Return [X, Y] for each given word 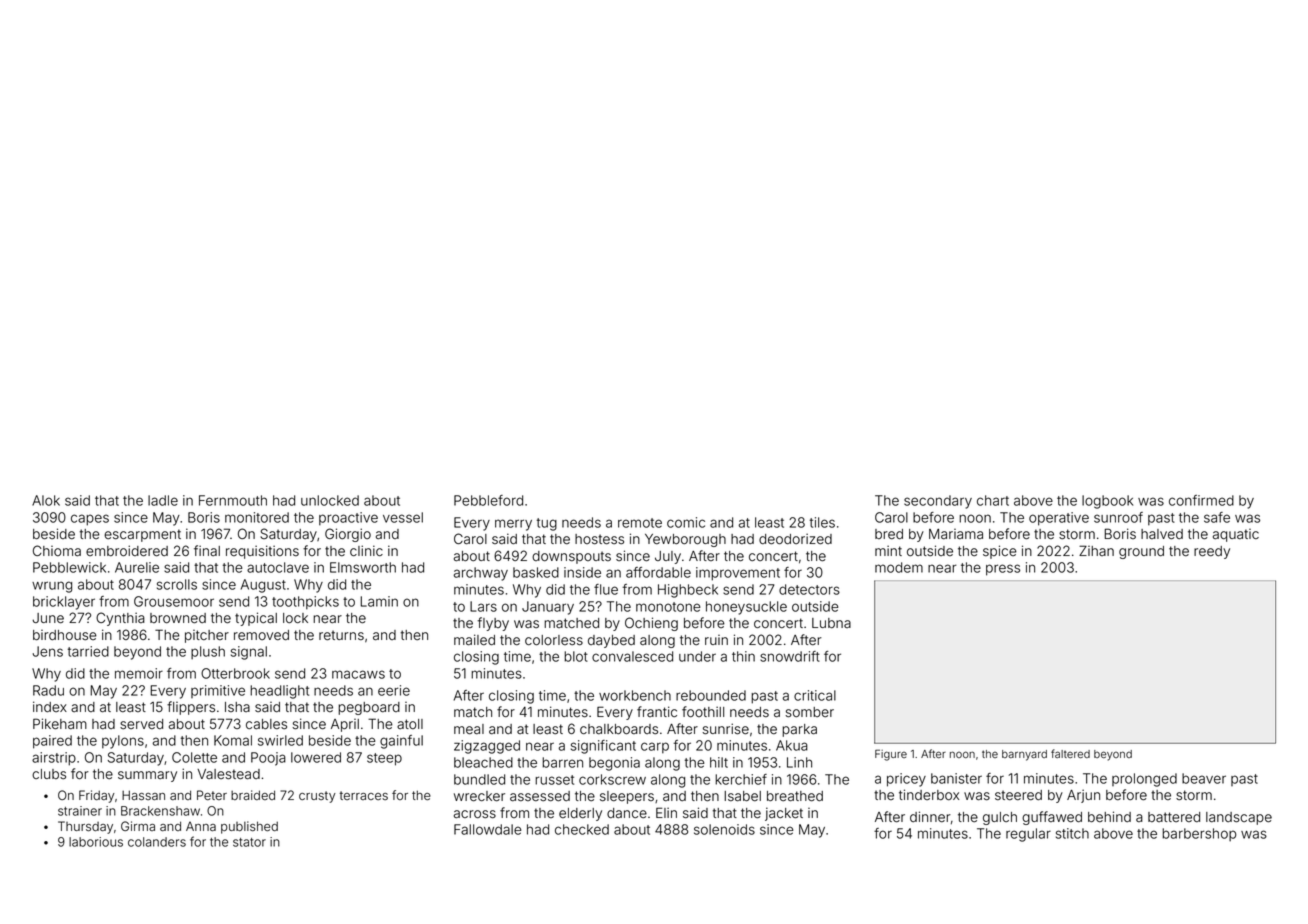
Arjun [1083, 796]
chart [993, 500]
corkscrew [612, 779]
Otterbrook [235, 673]
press [1003, 570]
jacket [784, 814]
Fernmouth [233, 500]
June [48, 618]
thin [743, 656]
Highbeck [688, 591]
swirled [280, 740]
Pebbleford [488, 500]
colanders [157, 842]
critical [815, 695]
